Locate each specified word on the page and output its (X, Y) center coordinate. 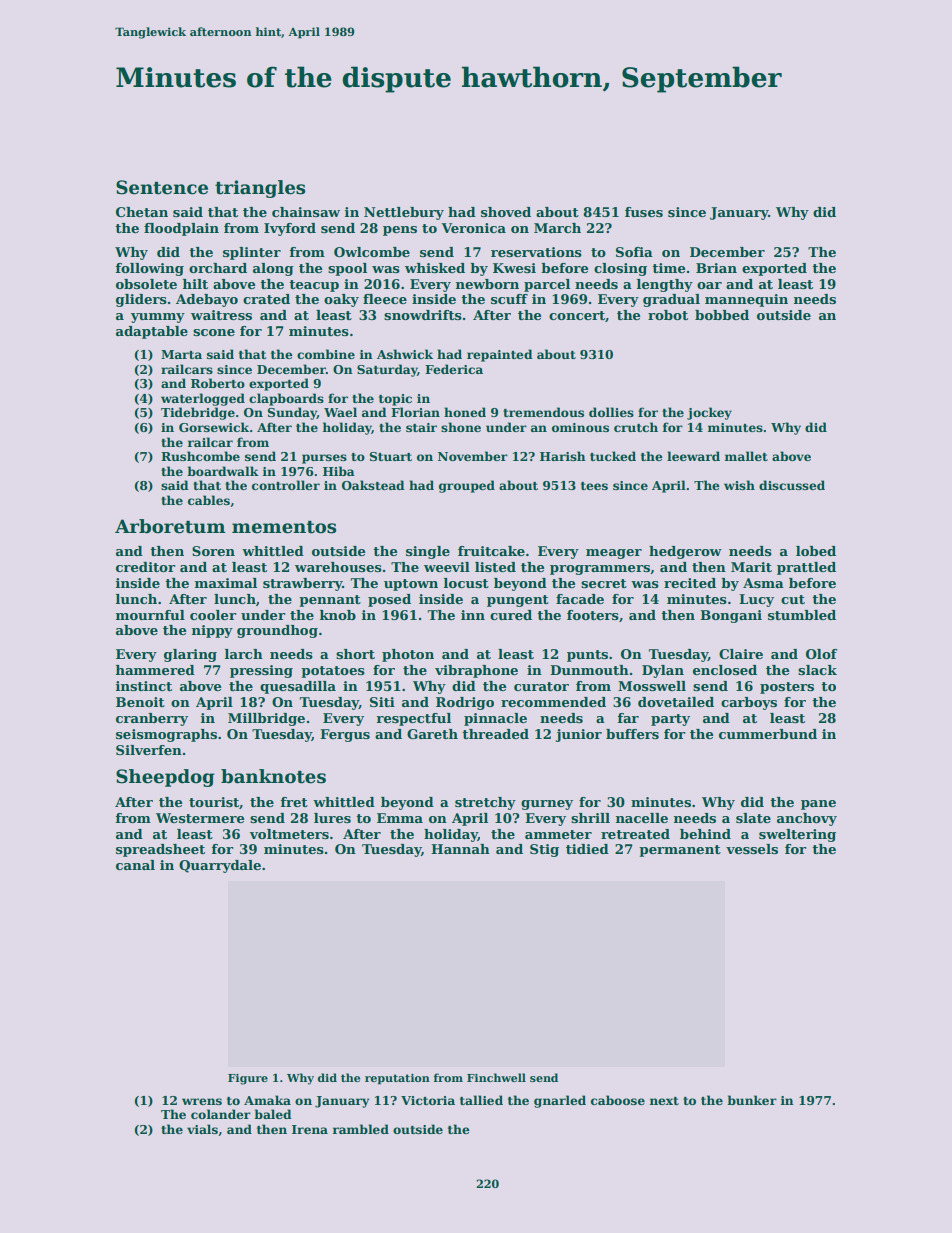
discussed (792, 485)
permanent (680, 851)
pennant (330, 601)
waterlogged (203, 399)
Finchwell (496, 1077)
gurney (547, 805)
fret (294, 802)
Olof (821, 654)
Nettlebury (404, 213)
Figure (248, 1079)
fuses (644, 212)
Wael (340, 412)
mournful (150, 615)
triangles (260, 189)
